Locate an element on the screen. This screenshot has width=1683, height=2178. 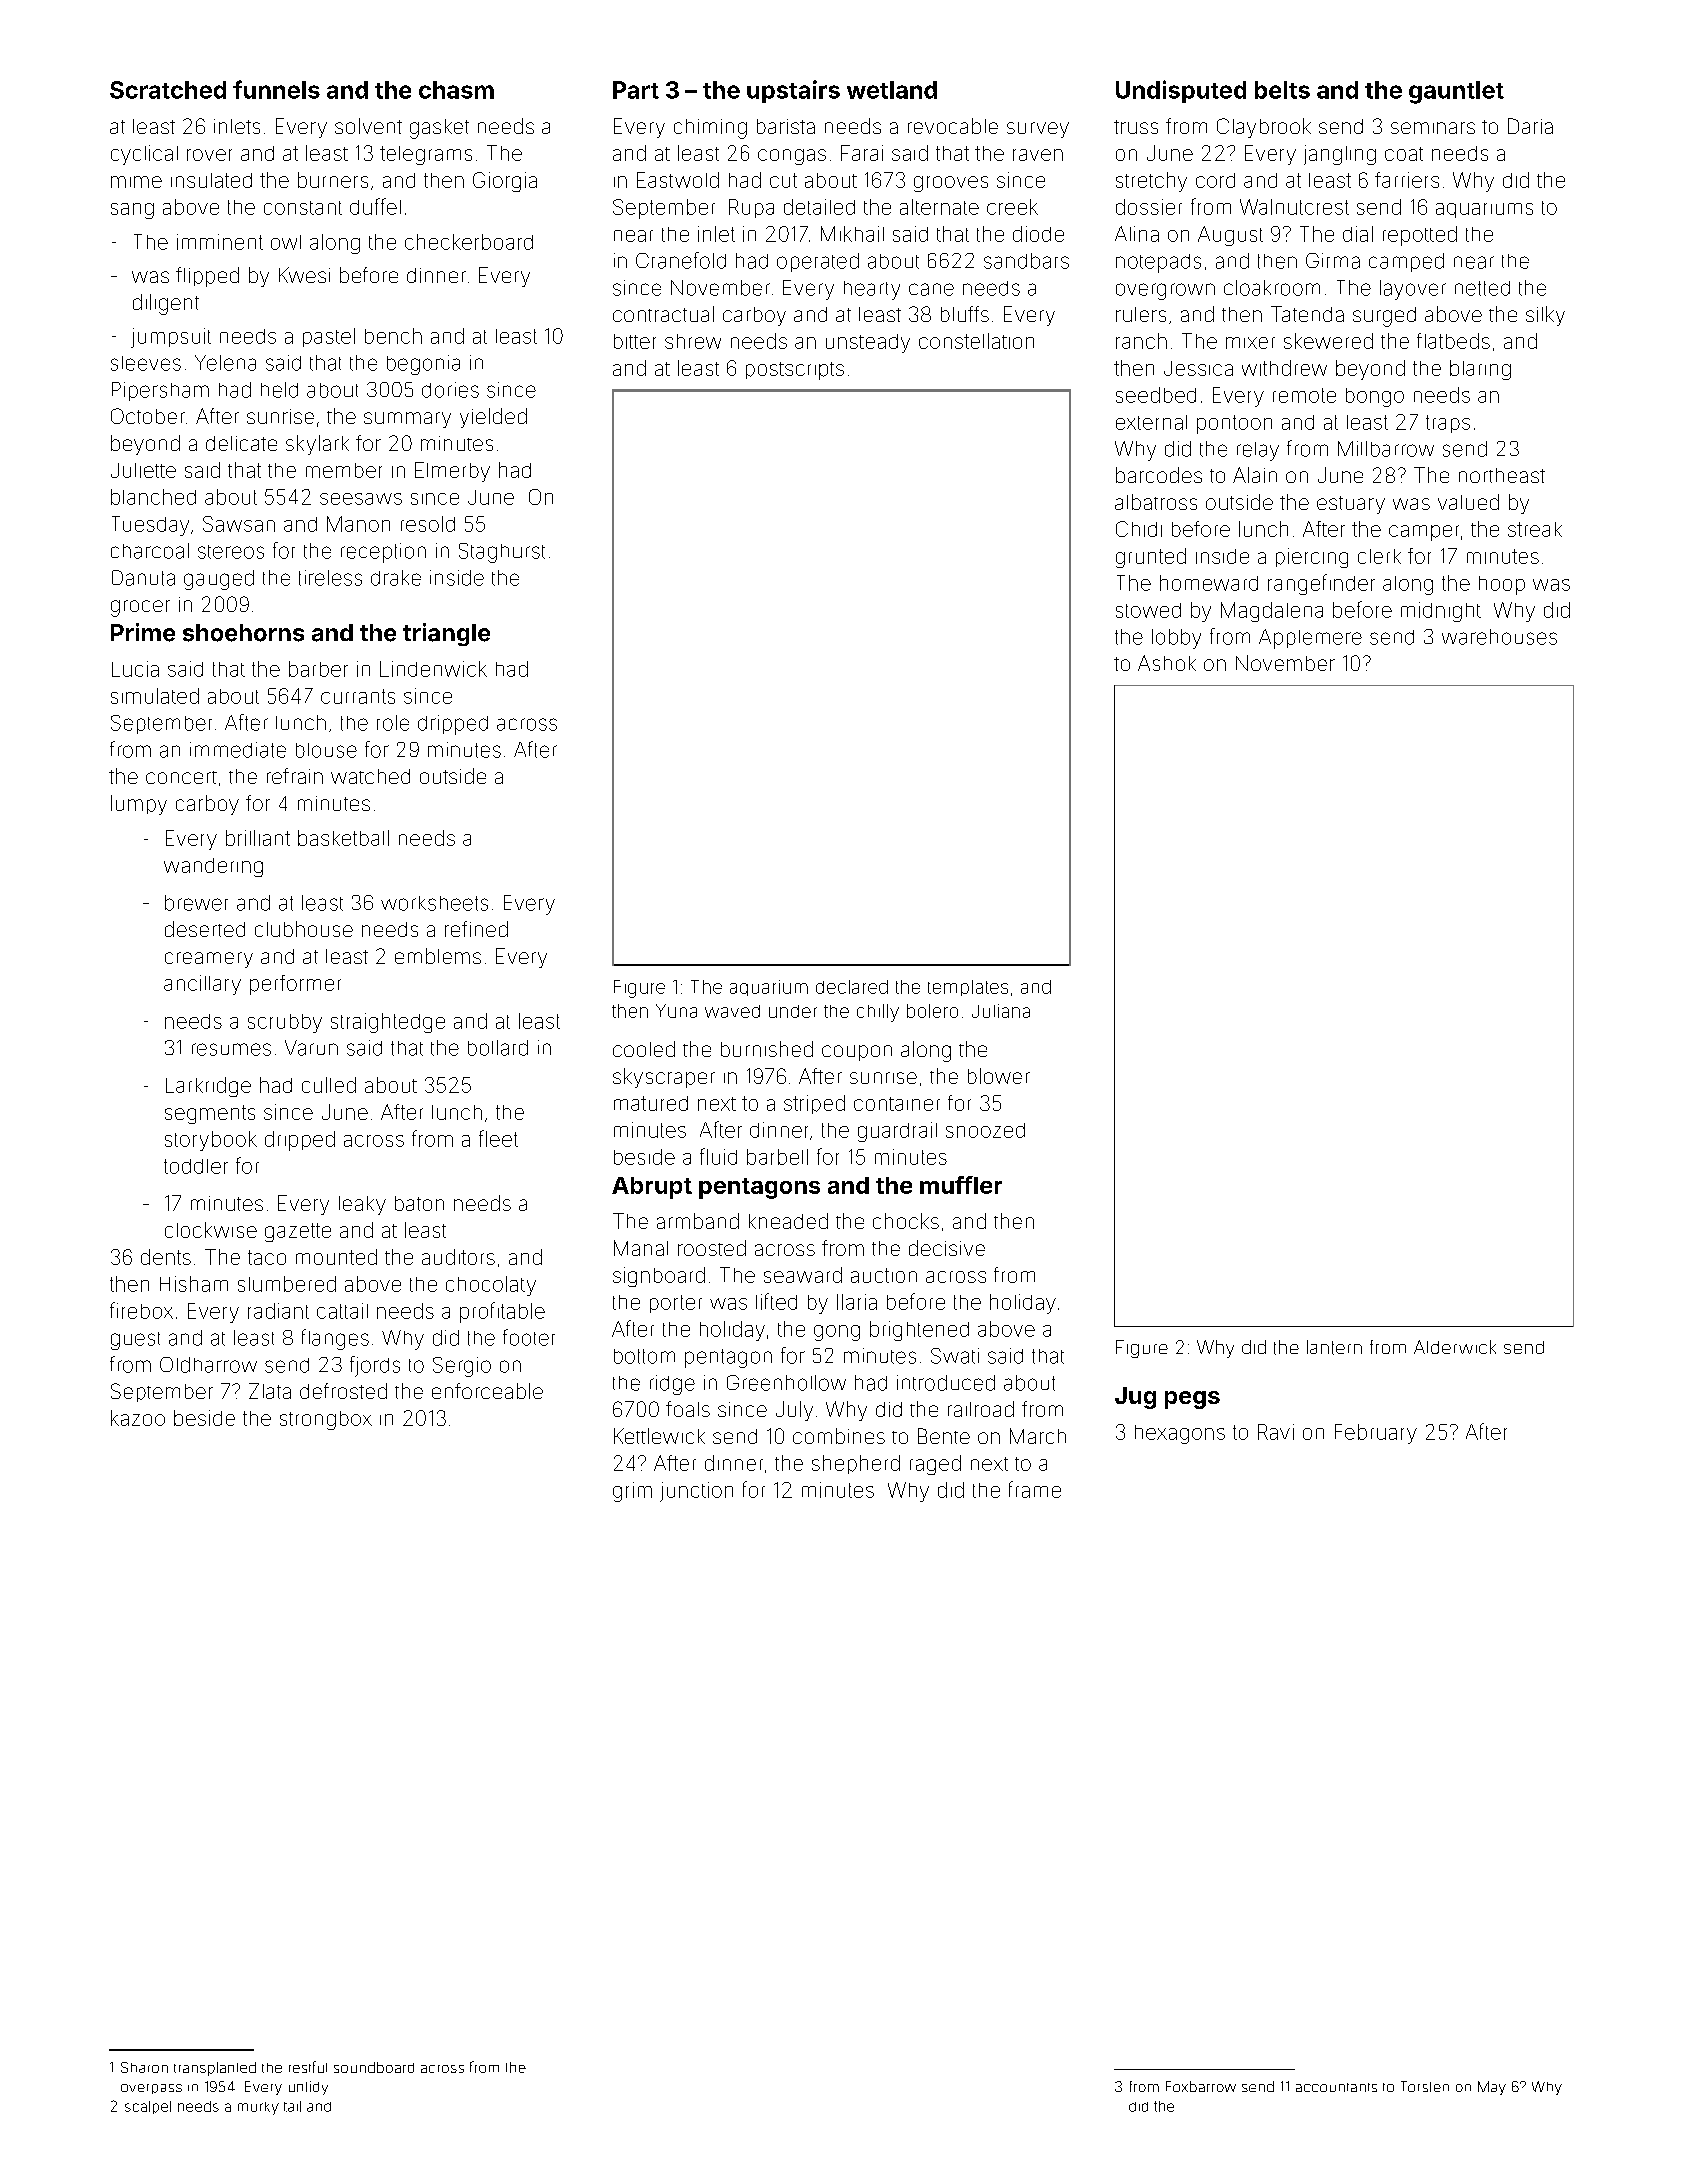
kazoo is located at coordinates (138, 1418).
